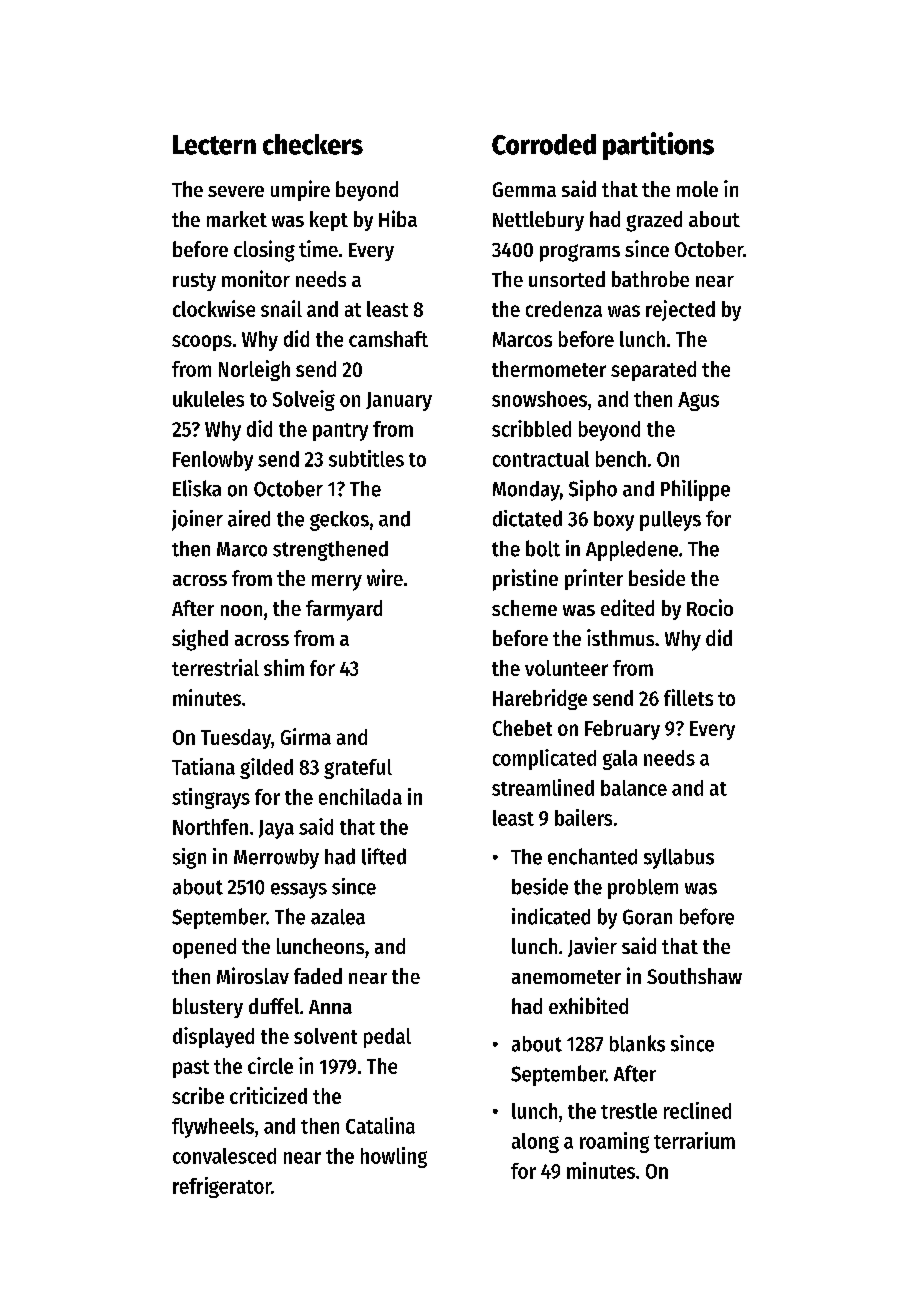  Describe the element at coordinates (398, 218) in the image. I see `Hiba` at that location.
